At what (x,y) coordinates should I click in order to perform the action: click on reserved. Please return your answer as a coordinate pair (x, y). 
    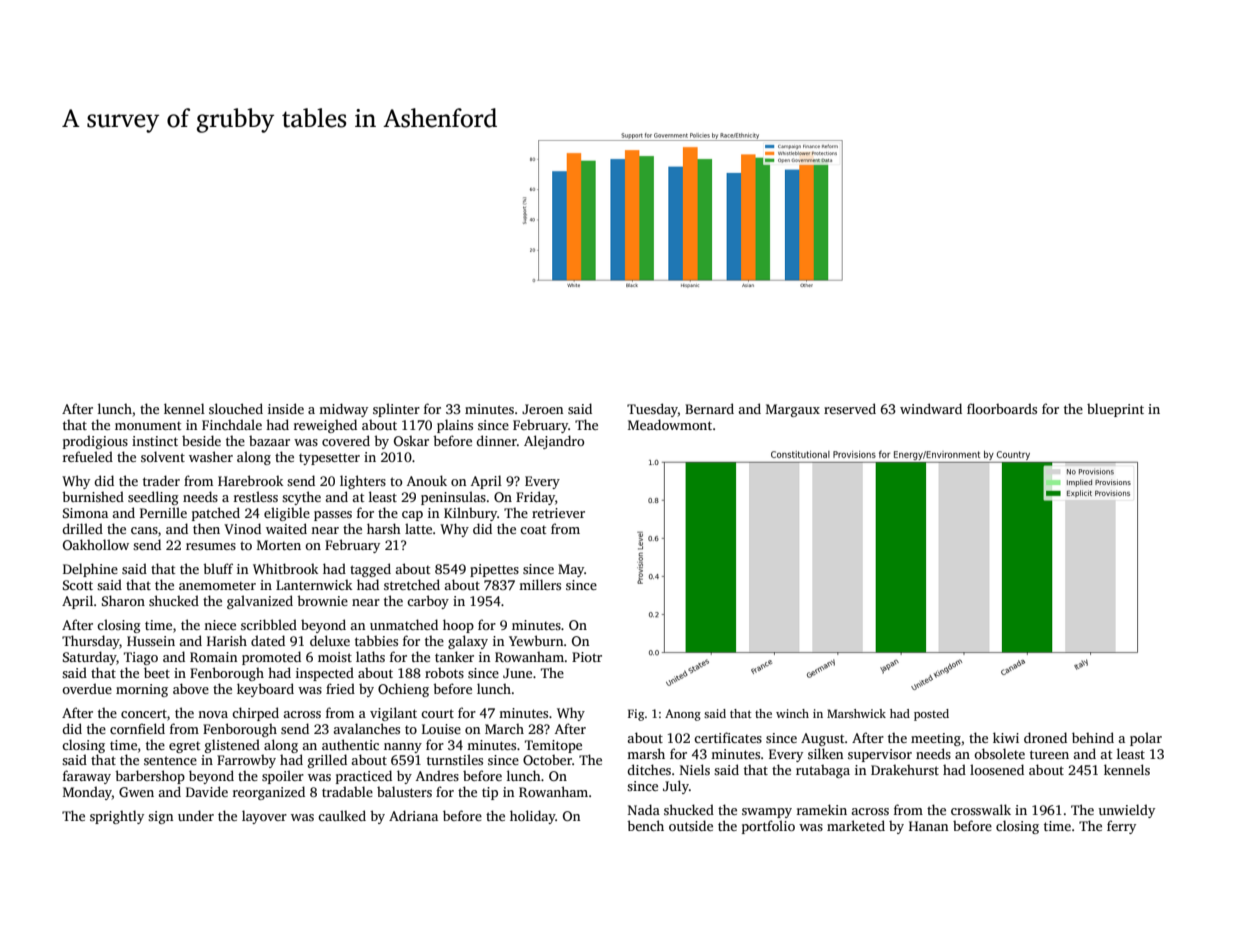
    Looking at the image, I should click on (850, 408).
